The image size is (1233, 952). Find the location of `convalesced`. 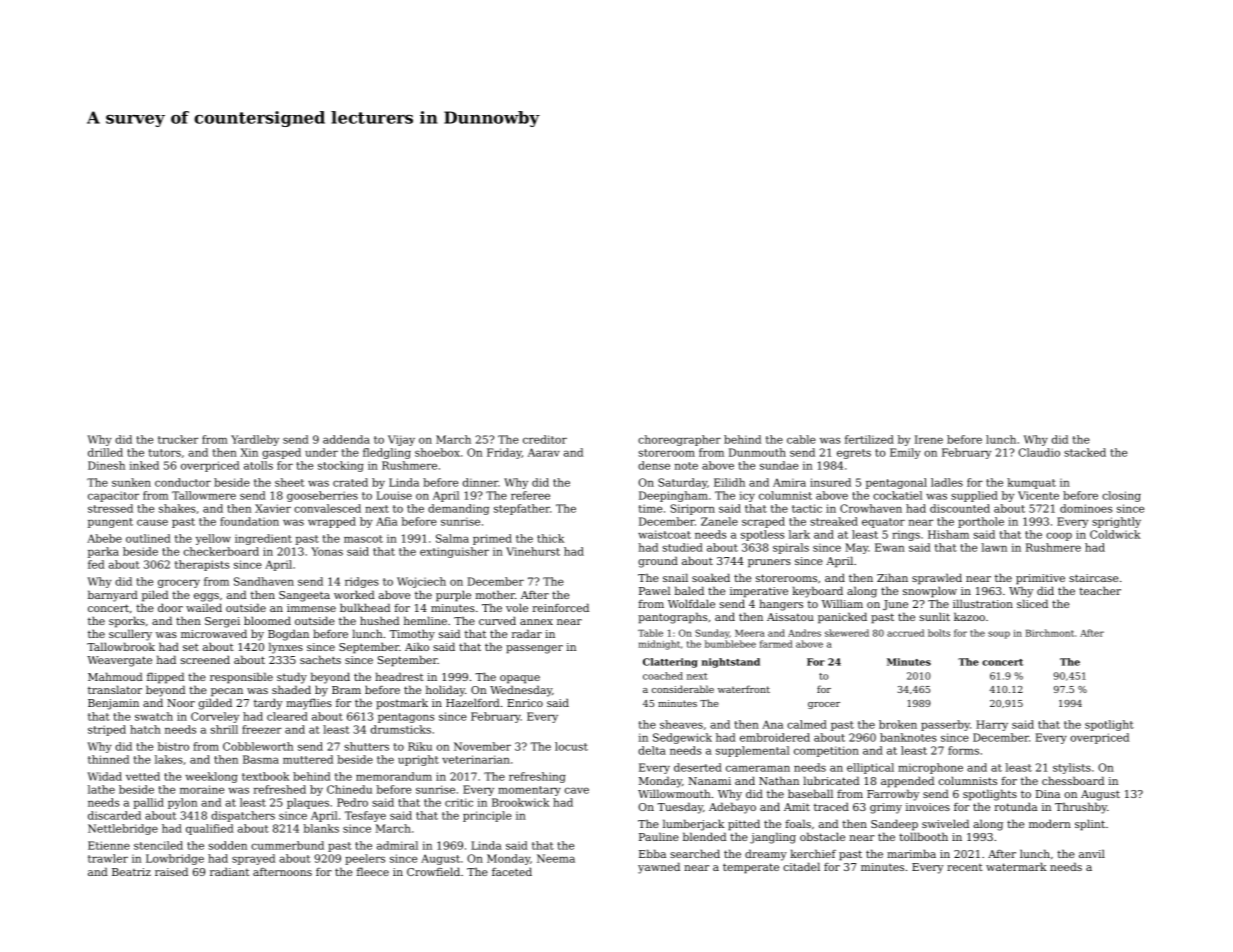

convalesced is located at coordinates (327, 508).
